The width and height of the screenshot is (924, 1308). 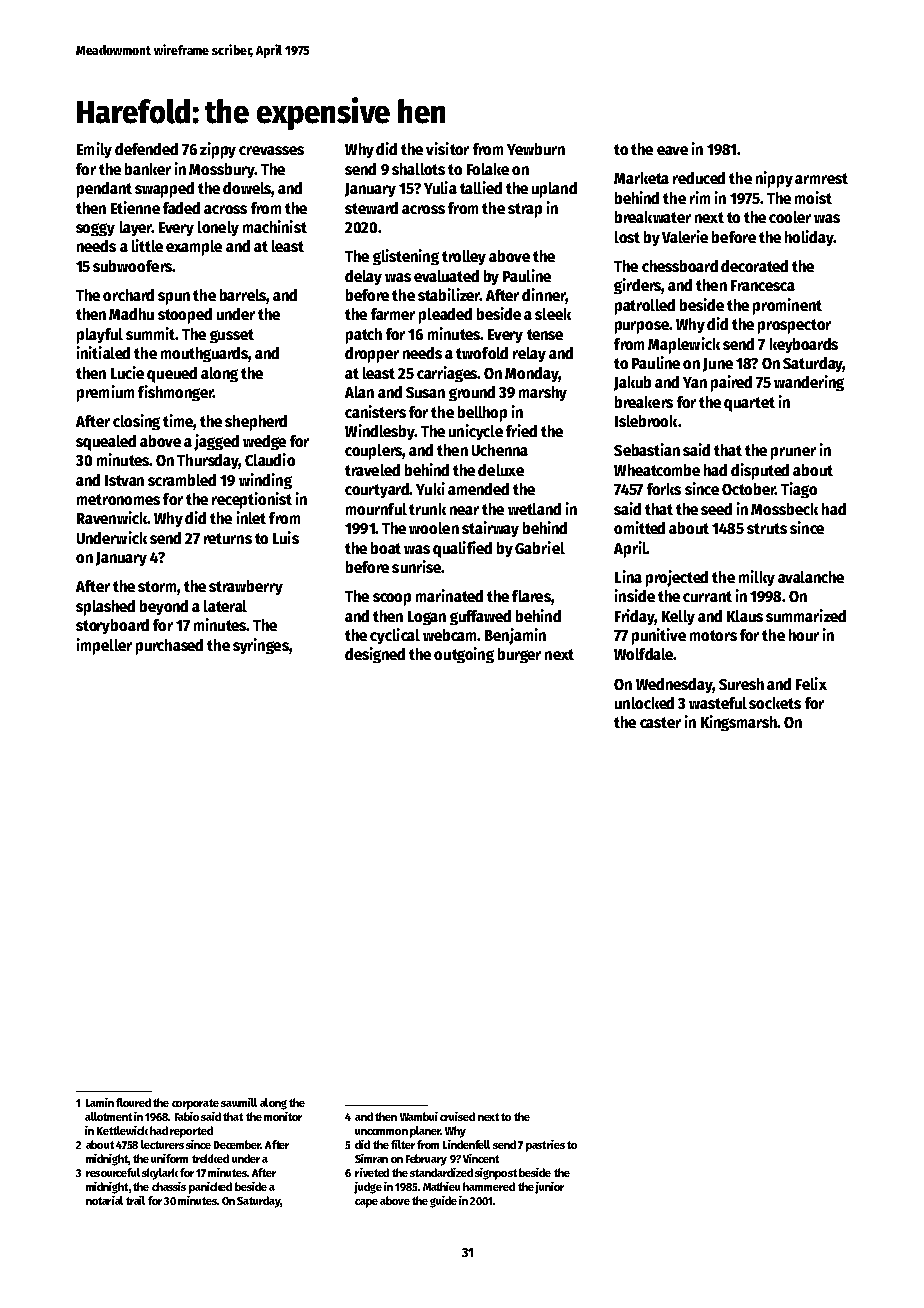 What do you see at coordinates (122, 1130) in the screenshot?
I see `Kettlewick` at bounding box center [122, 1130].
